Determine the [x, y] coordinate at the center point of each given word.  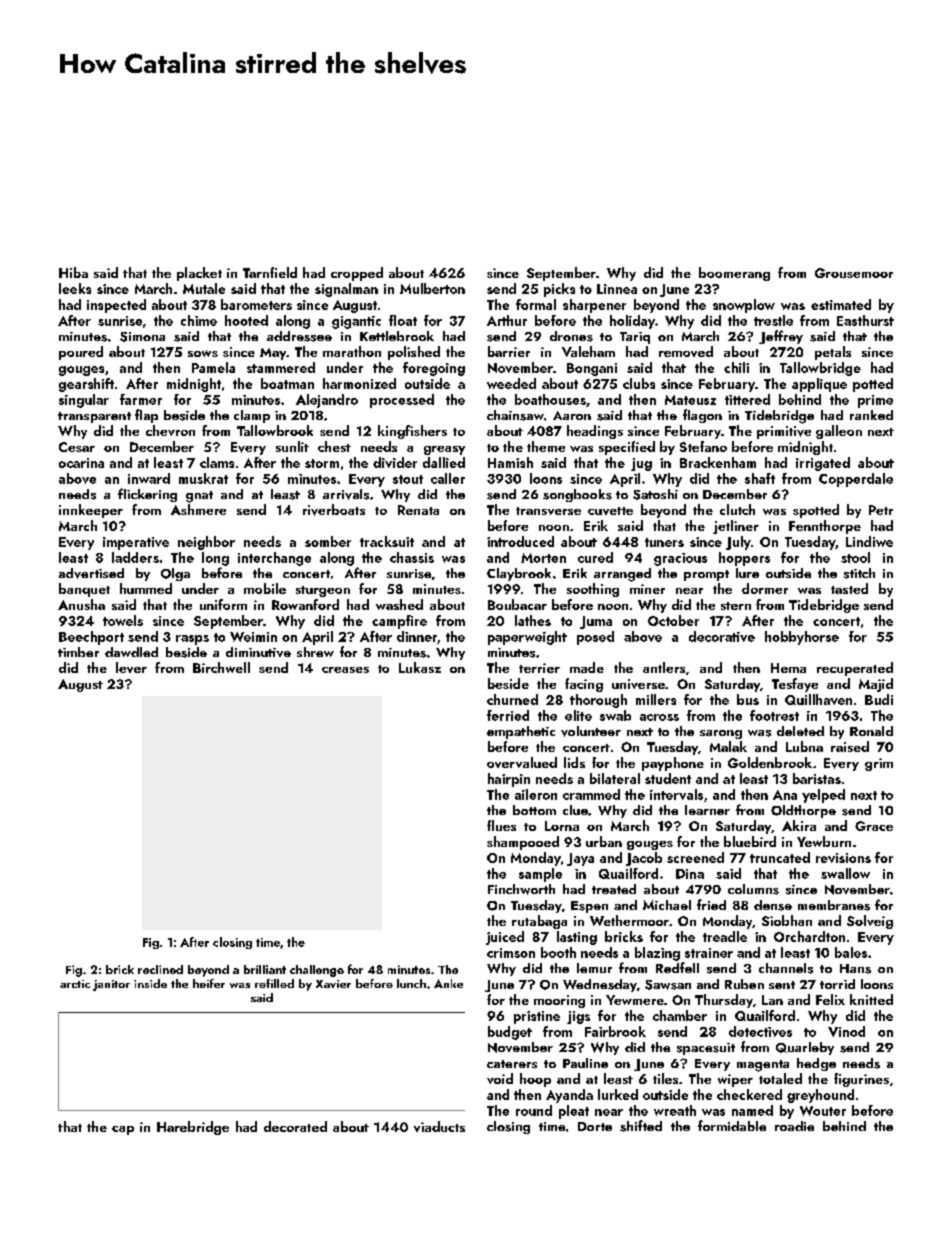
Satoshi [655, 494]
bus [748, 699]
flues [501, 825]
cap [123, 1130]
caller [448, 478]
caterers [512, 1064]
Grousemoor [854, 273]
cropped [357, 274]
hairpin [509, 780]
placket [199, 274]
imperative [136, 543]
